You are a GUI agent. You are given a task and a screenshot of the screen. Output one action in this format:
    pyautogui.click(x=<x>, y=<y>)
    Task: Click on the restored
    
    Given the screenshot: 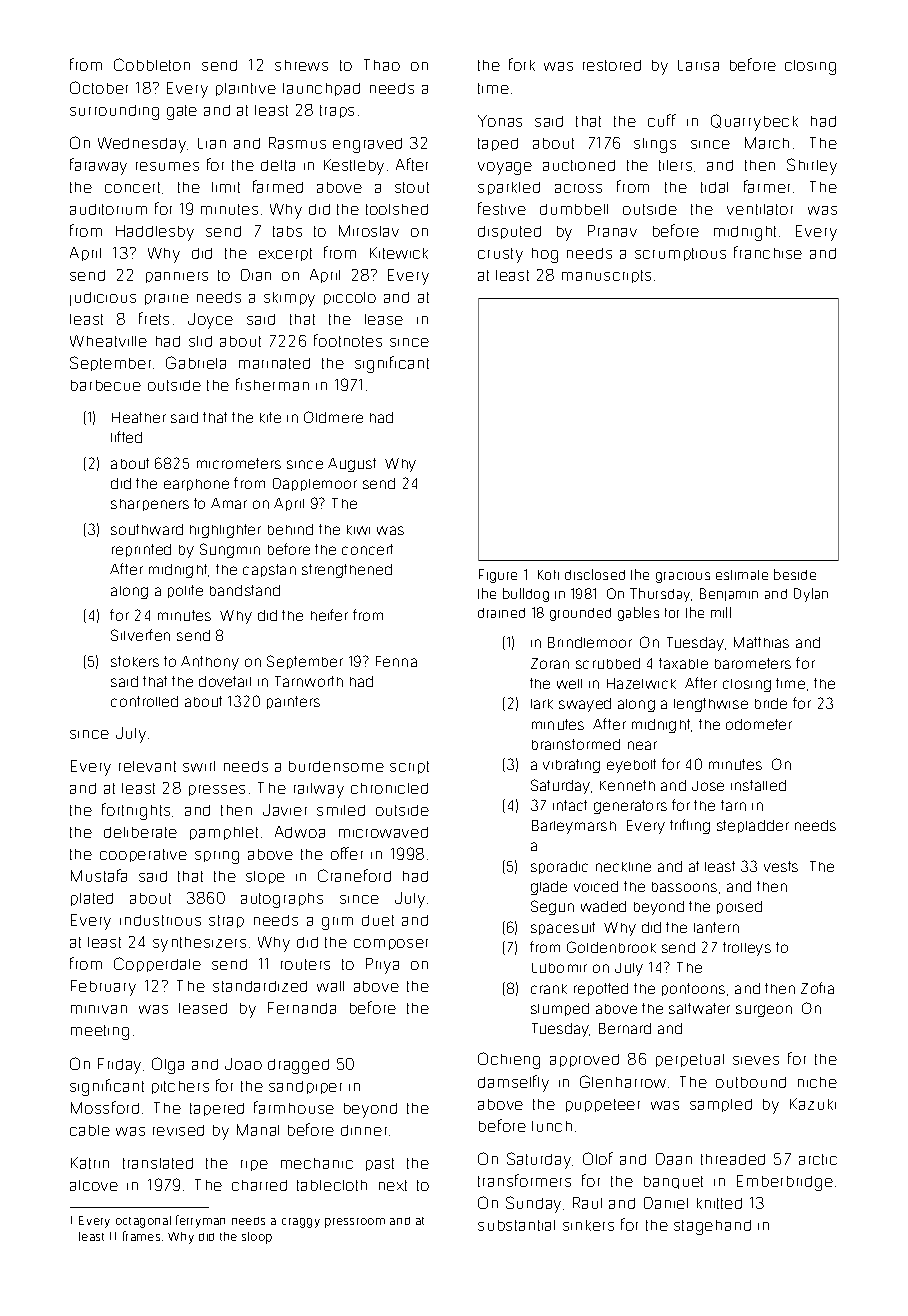 What is the action you would take?
    pyautogui.click(x=612, y=65)
